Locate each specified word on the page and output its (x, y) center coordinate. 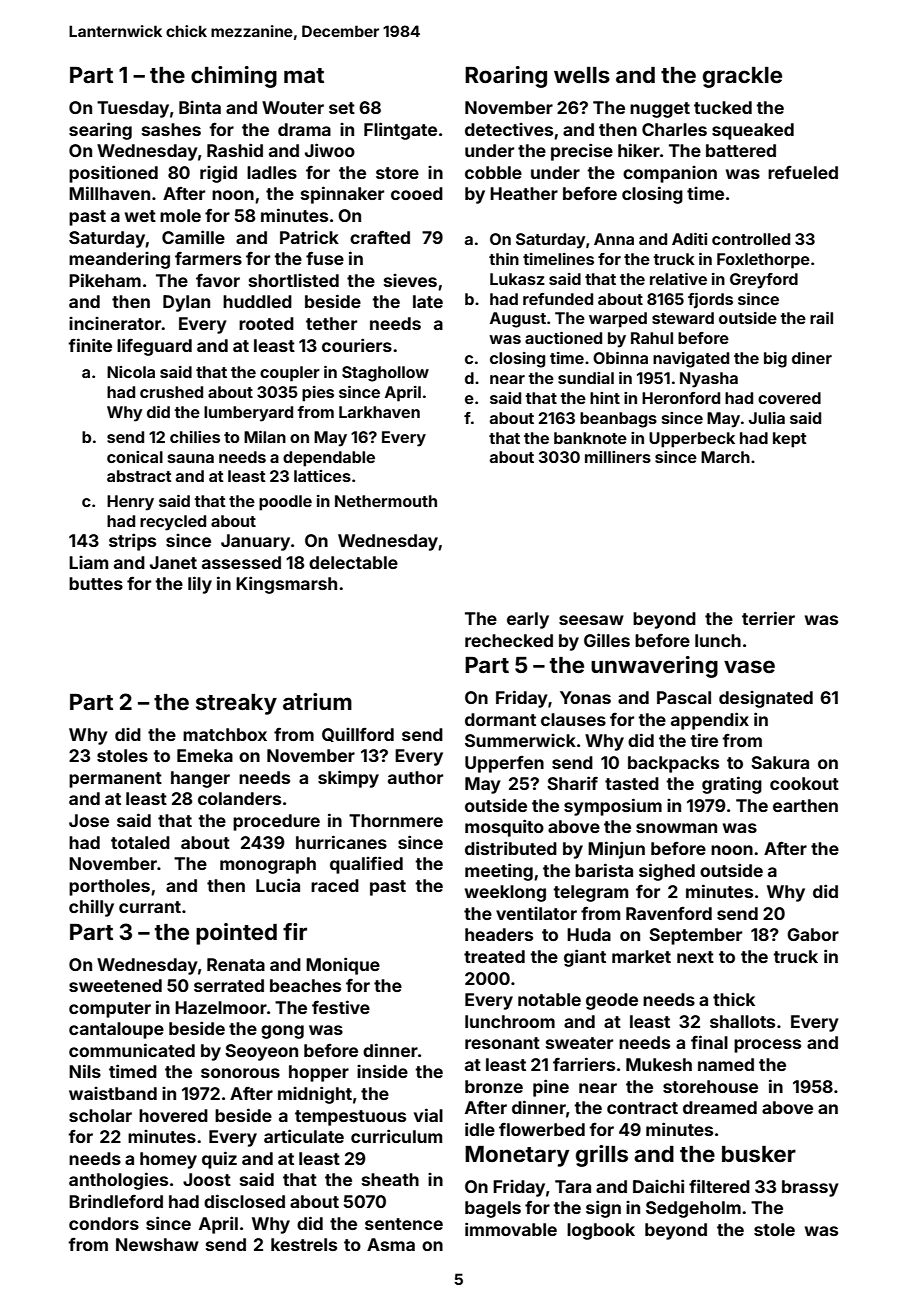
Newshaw (157, 1244)
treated (494, 956)
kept (790, 440)
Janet (173, 562)
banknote (590, 438)
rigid (218, 174)
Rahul (652, 338)
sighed (667, 872)
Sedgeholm (693, 1209)
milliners (618, 457)
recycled (173, 523)
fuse (325, 258)
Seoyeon (261, 1052)
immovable (511, 1229)
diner (812, 358)
